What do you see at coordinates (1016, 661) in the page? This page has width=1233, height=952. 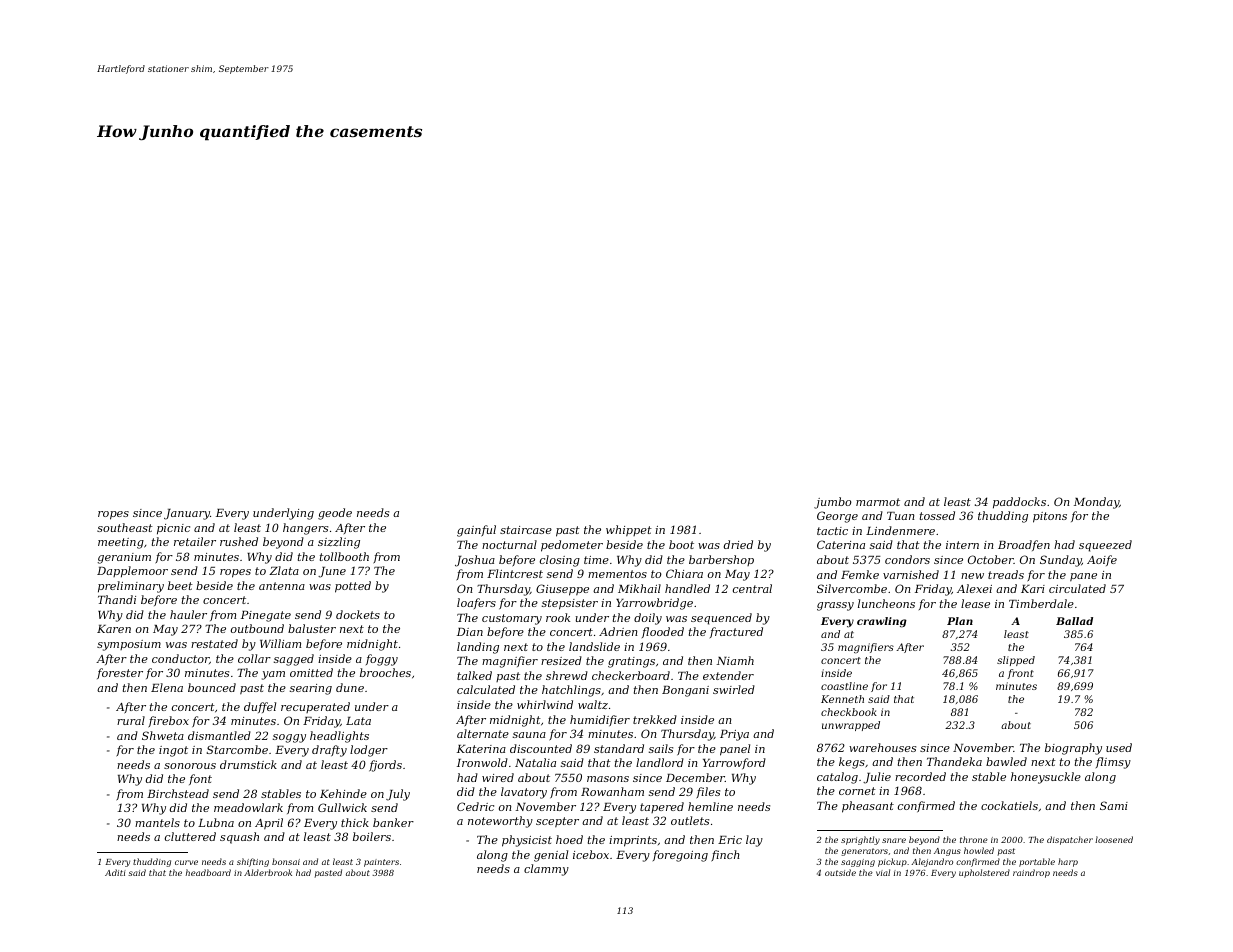 I see `slipped` at bounding box center [1016, 661].
